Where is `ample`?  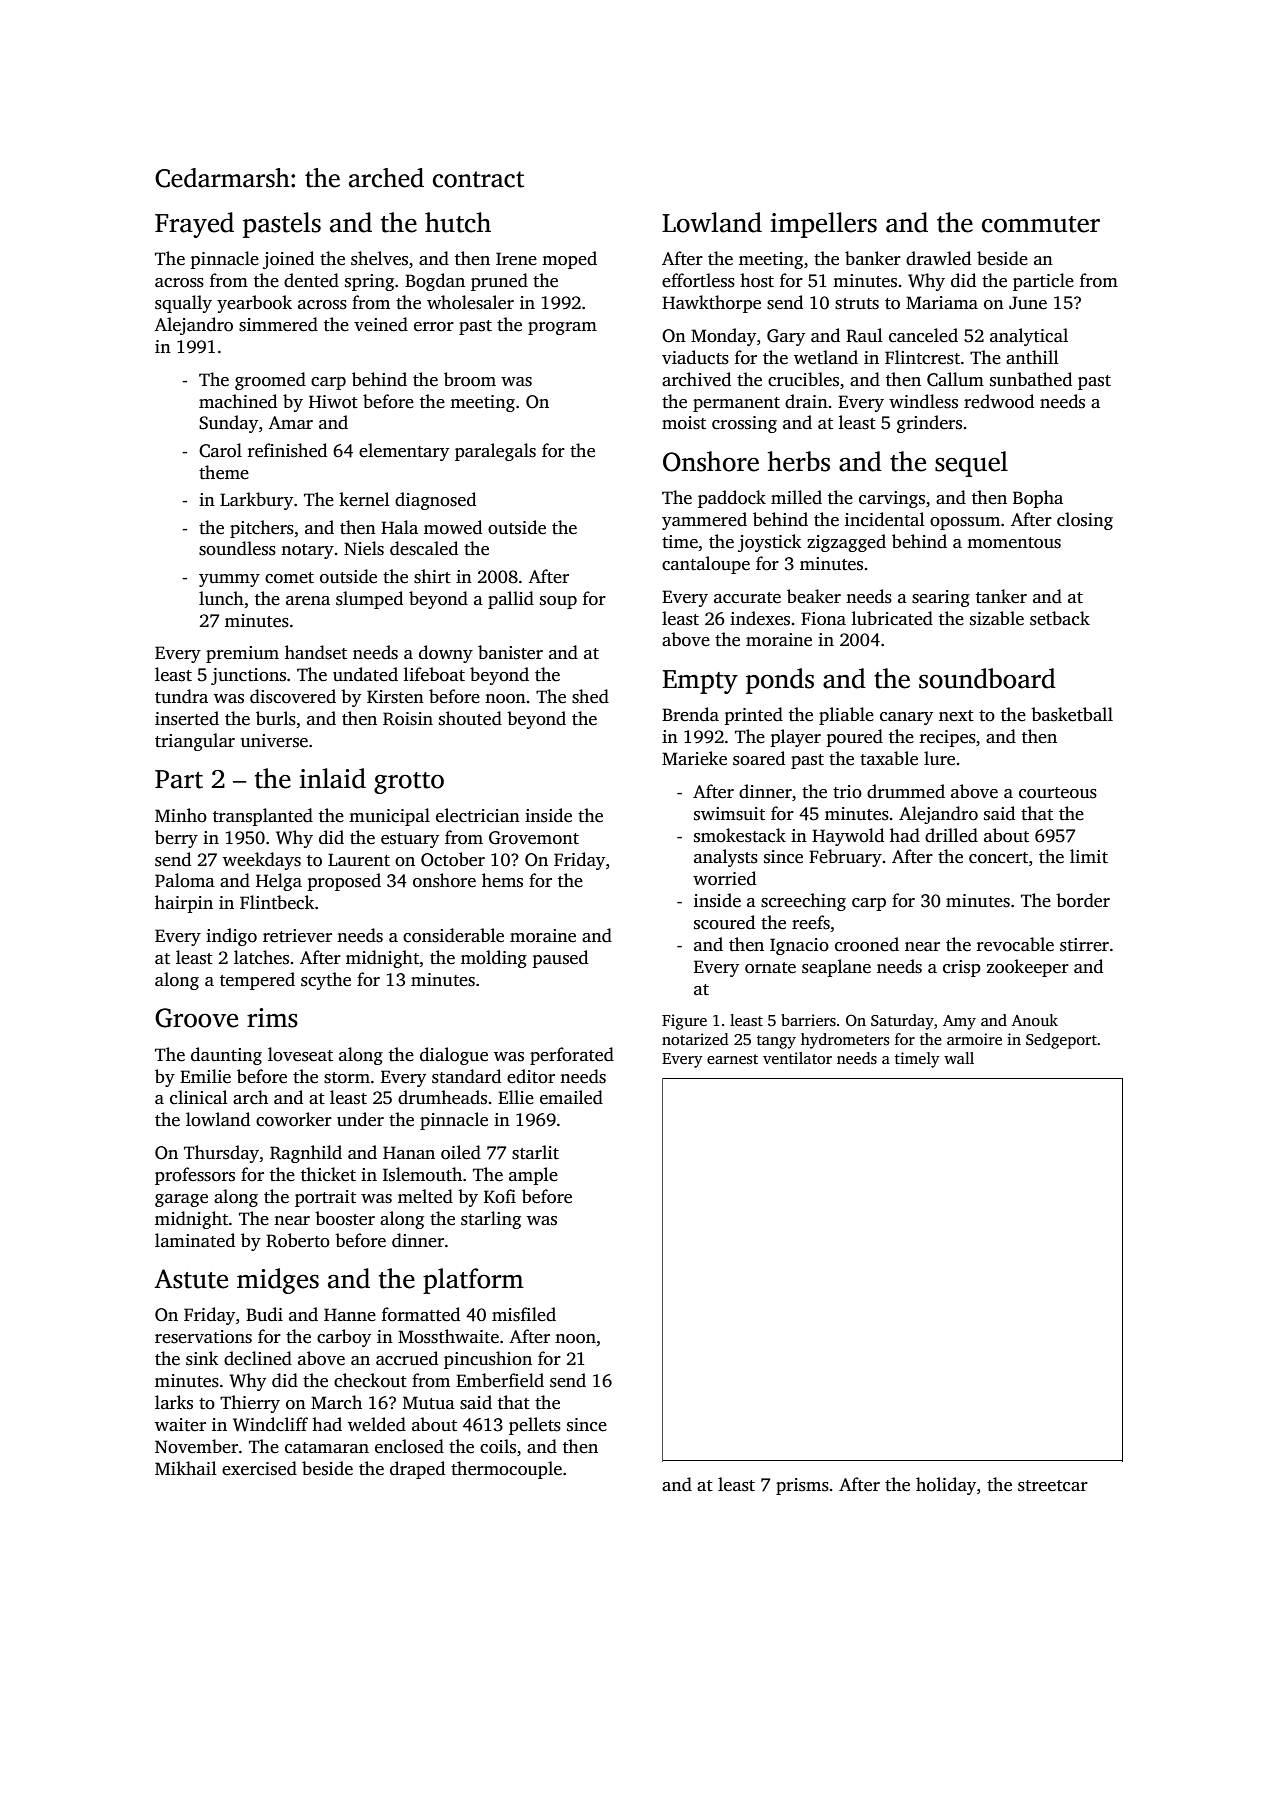 ample is located at coordinates (533, 1176).
